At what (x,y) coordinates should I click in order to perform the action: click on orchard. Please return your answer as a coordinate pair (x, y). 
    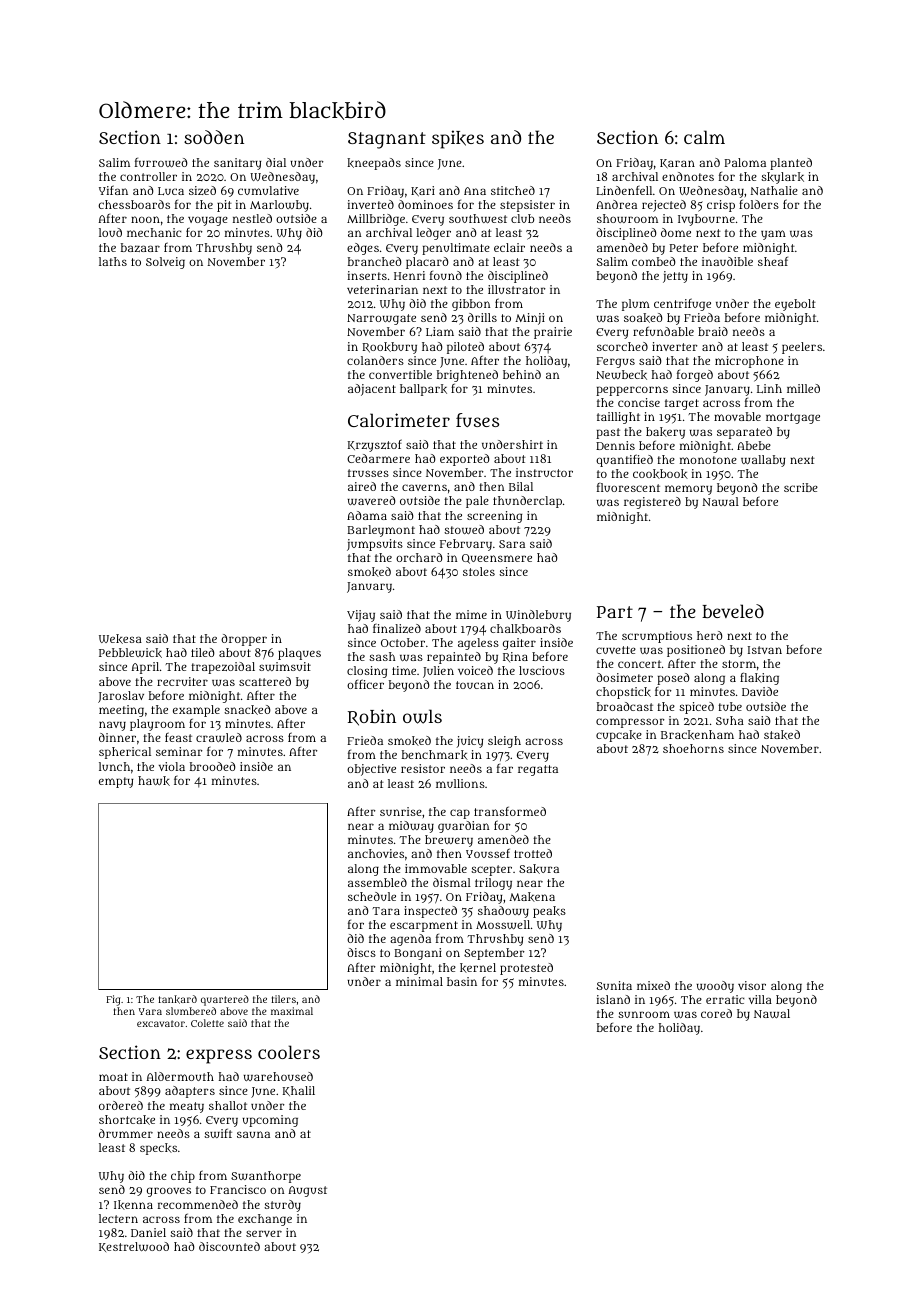
    Looking at the image, I should click on (419, 557).
